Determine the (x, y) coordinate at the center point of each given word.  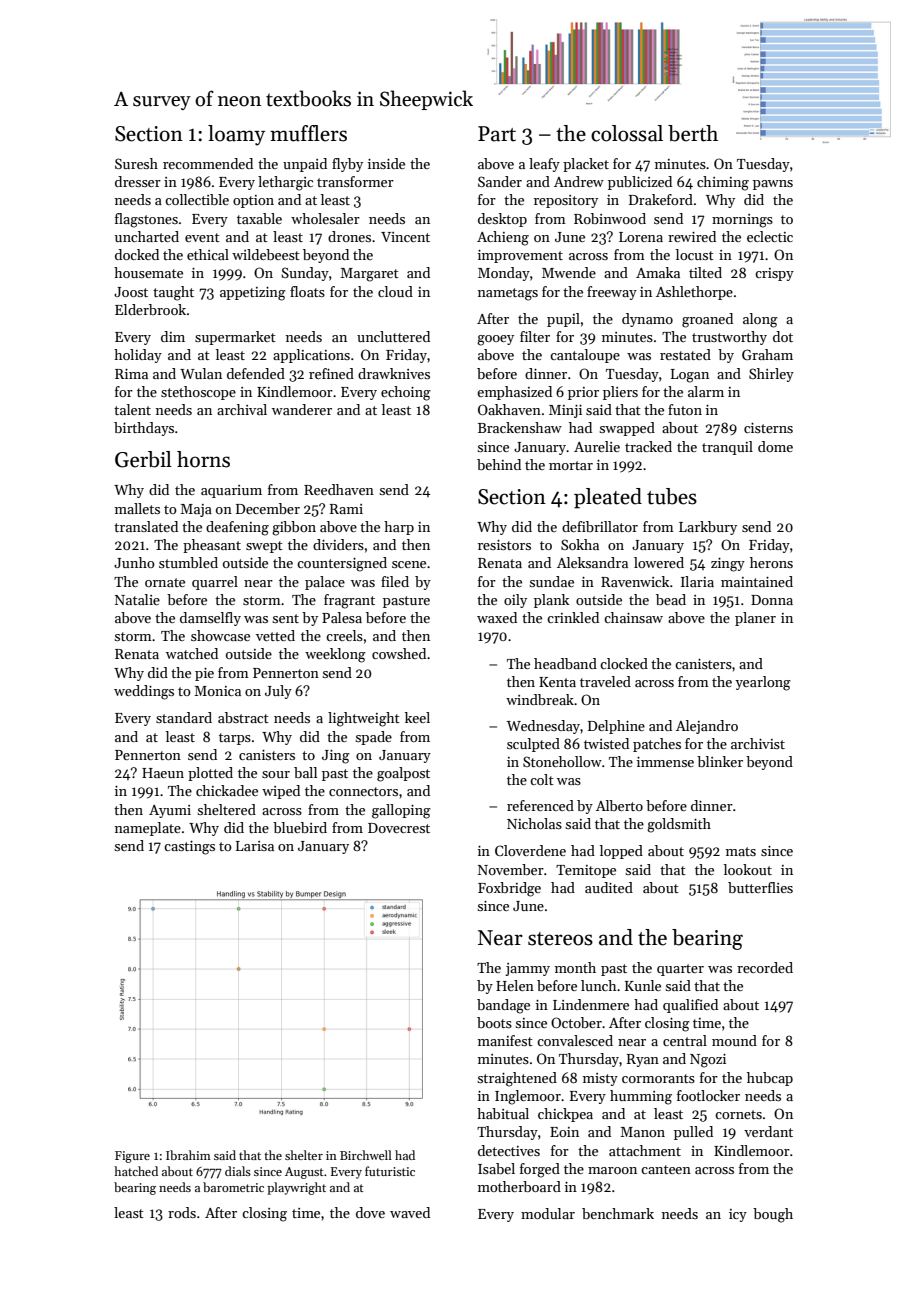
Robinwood (610, 218)
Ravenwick (635, 581)
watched (192, 653)
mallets (137, 508)
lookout (748, 869)
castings (189, 848)
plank (551, 601)
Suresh (136, 163)
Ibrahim (188, 1155)
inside (386, 163)
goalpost (403, 774)
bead (671, 599)
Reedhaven (339, 489)
